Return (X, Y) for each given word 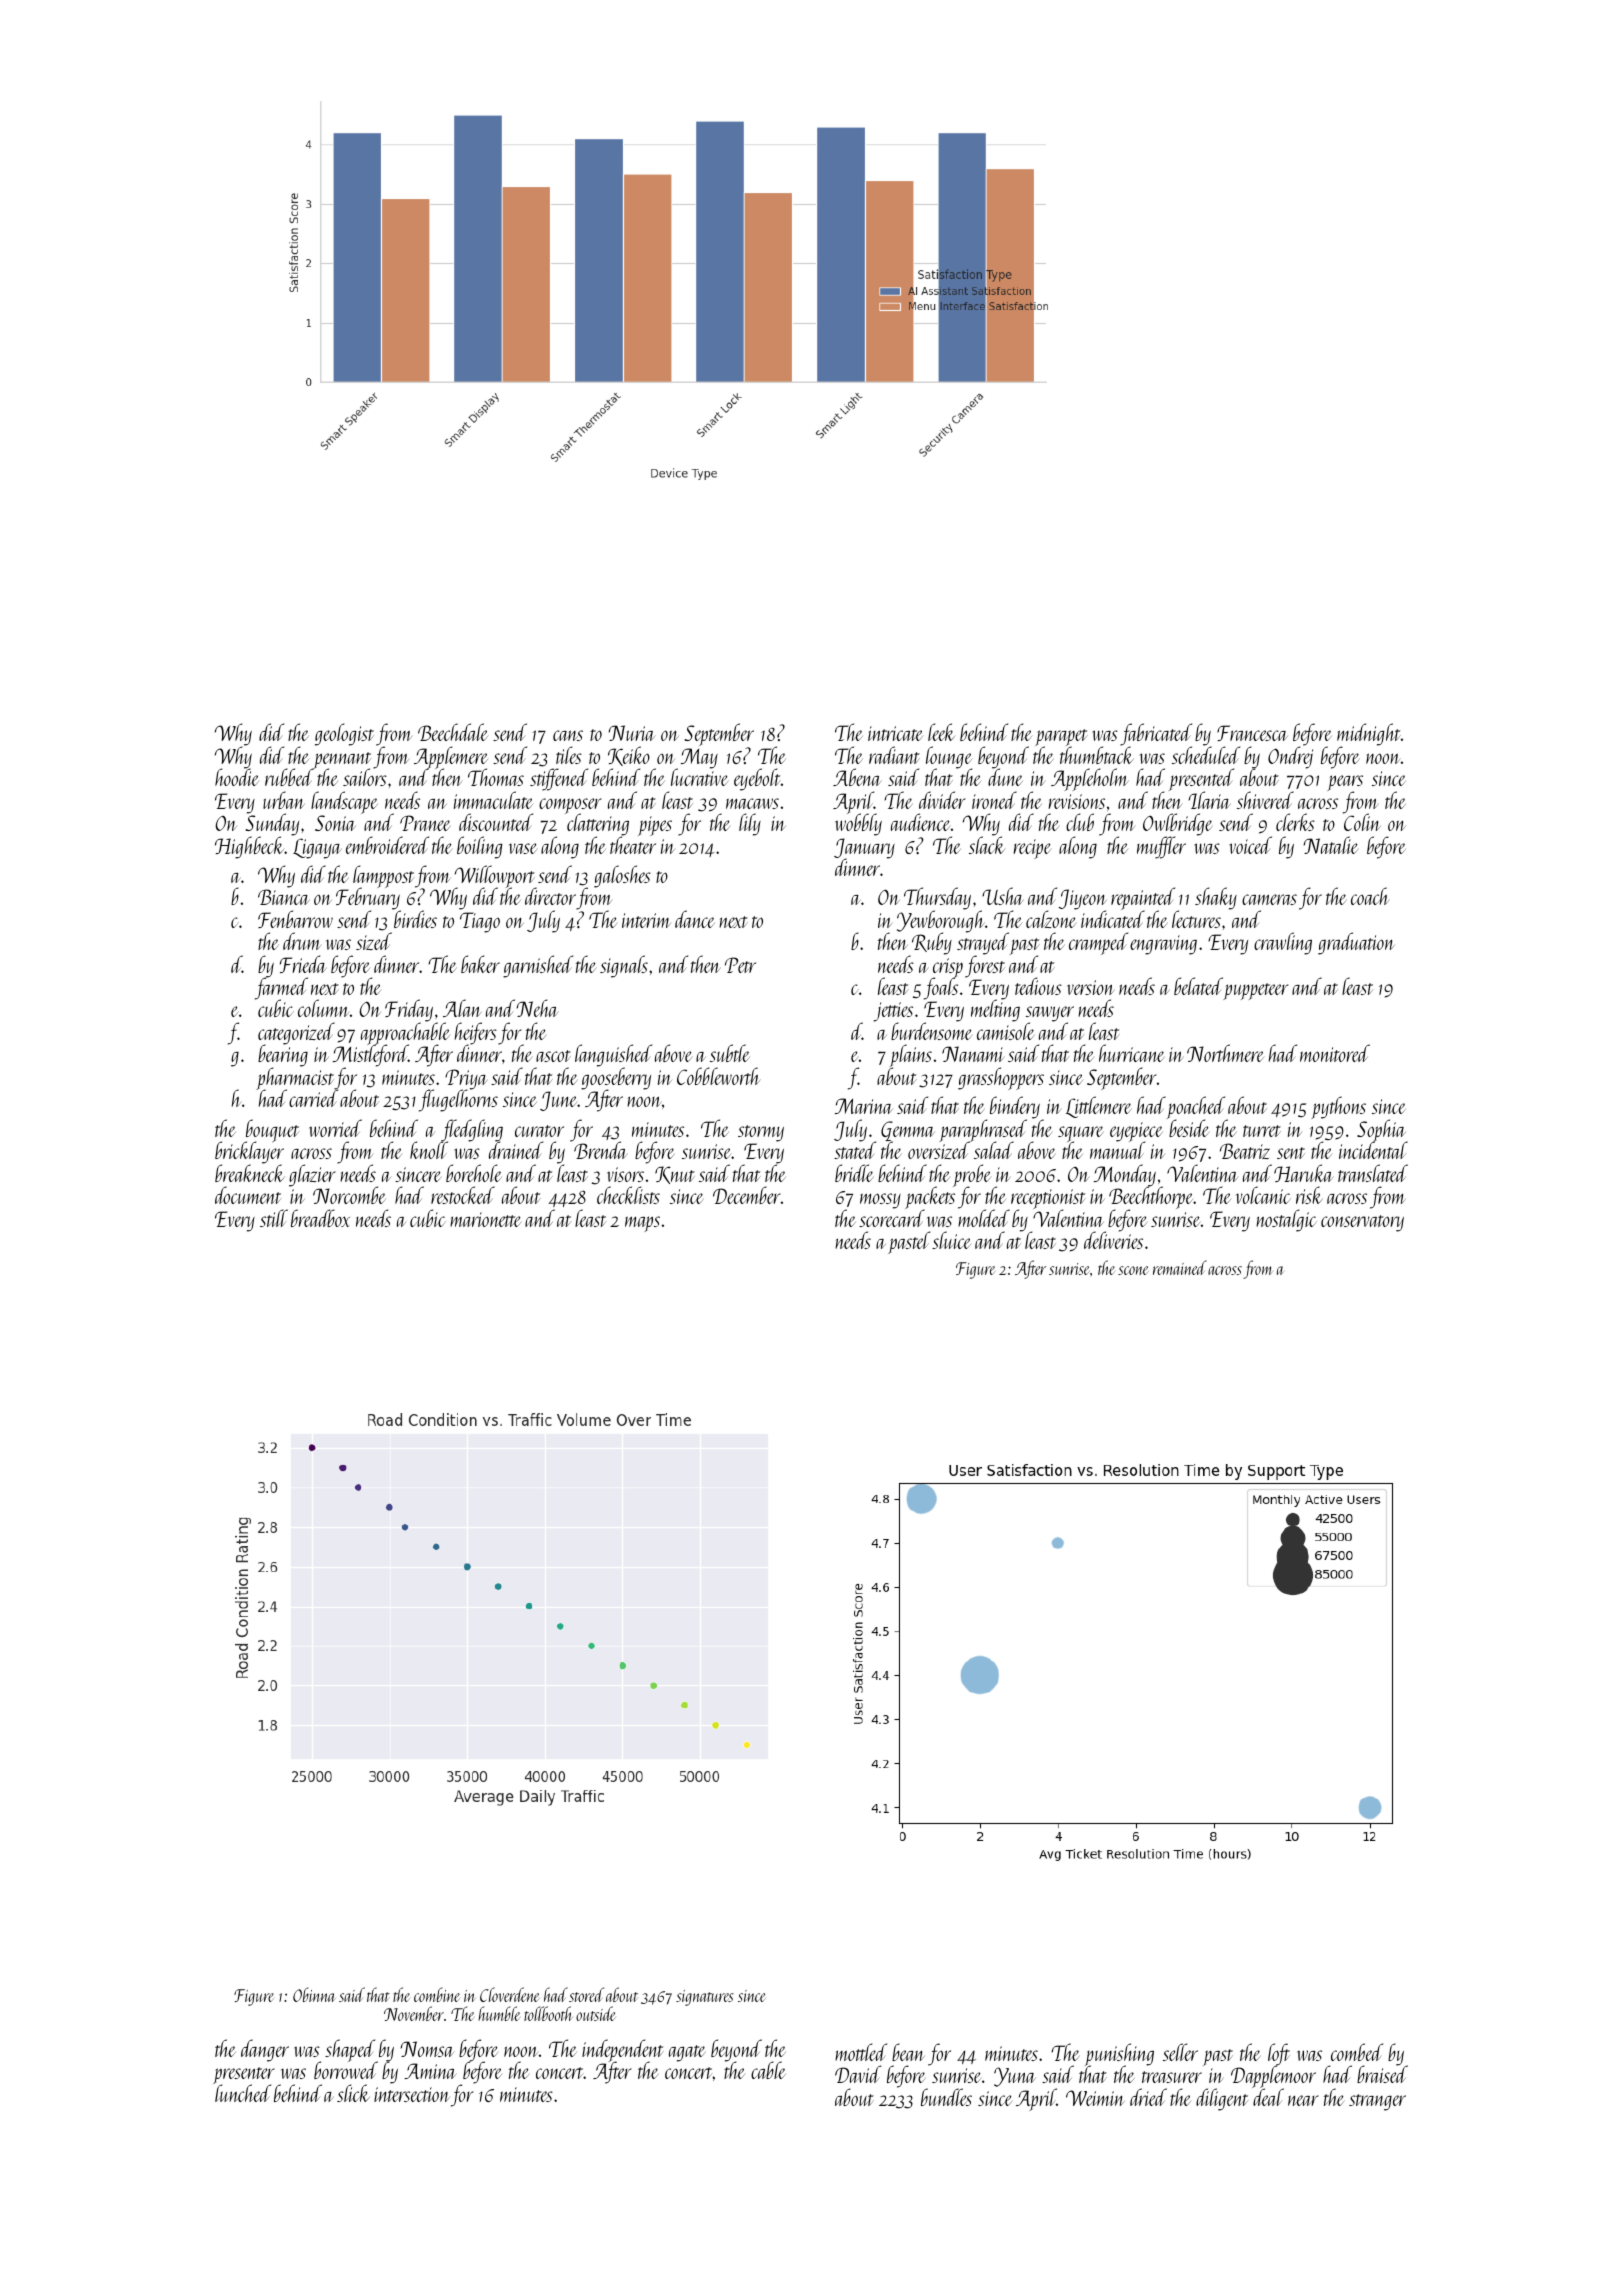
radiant (894, 755)
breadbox (320, 1218)
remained (1180, 1267)
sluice (951, 1240)
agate (687, 2053)
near (1303, 2100)
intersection (412, 2094)
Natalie (1331, 845)
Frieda (303, 964)
